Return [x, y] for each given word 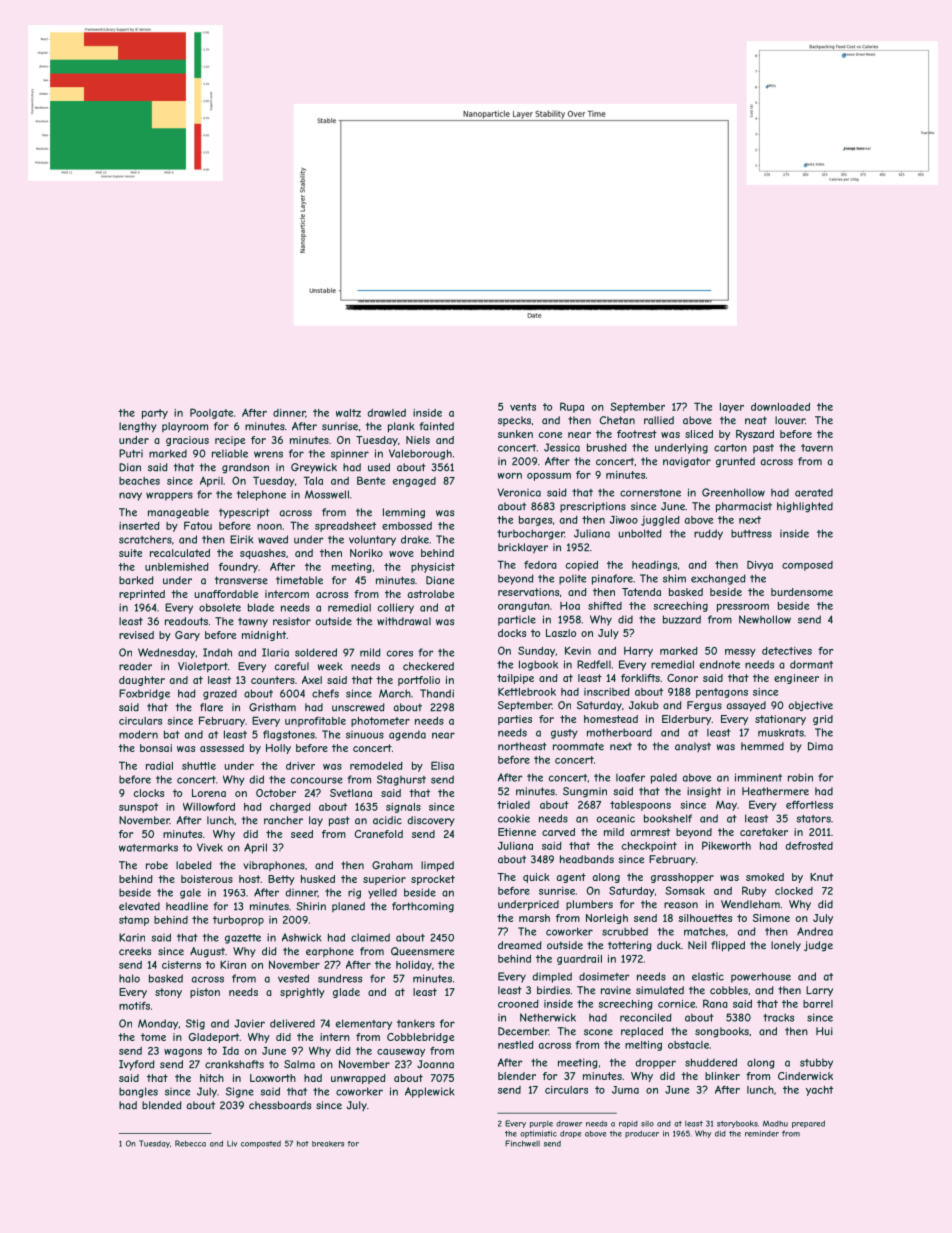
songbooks [722, 1032]
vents [523, 407]
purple [541, 1124]
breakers [328, 1144]
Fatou [198, 525]
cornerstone [650, 493]
